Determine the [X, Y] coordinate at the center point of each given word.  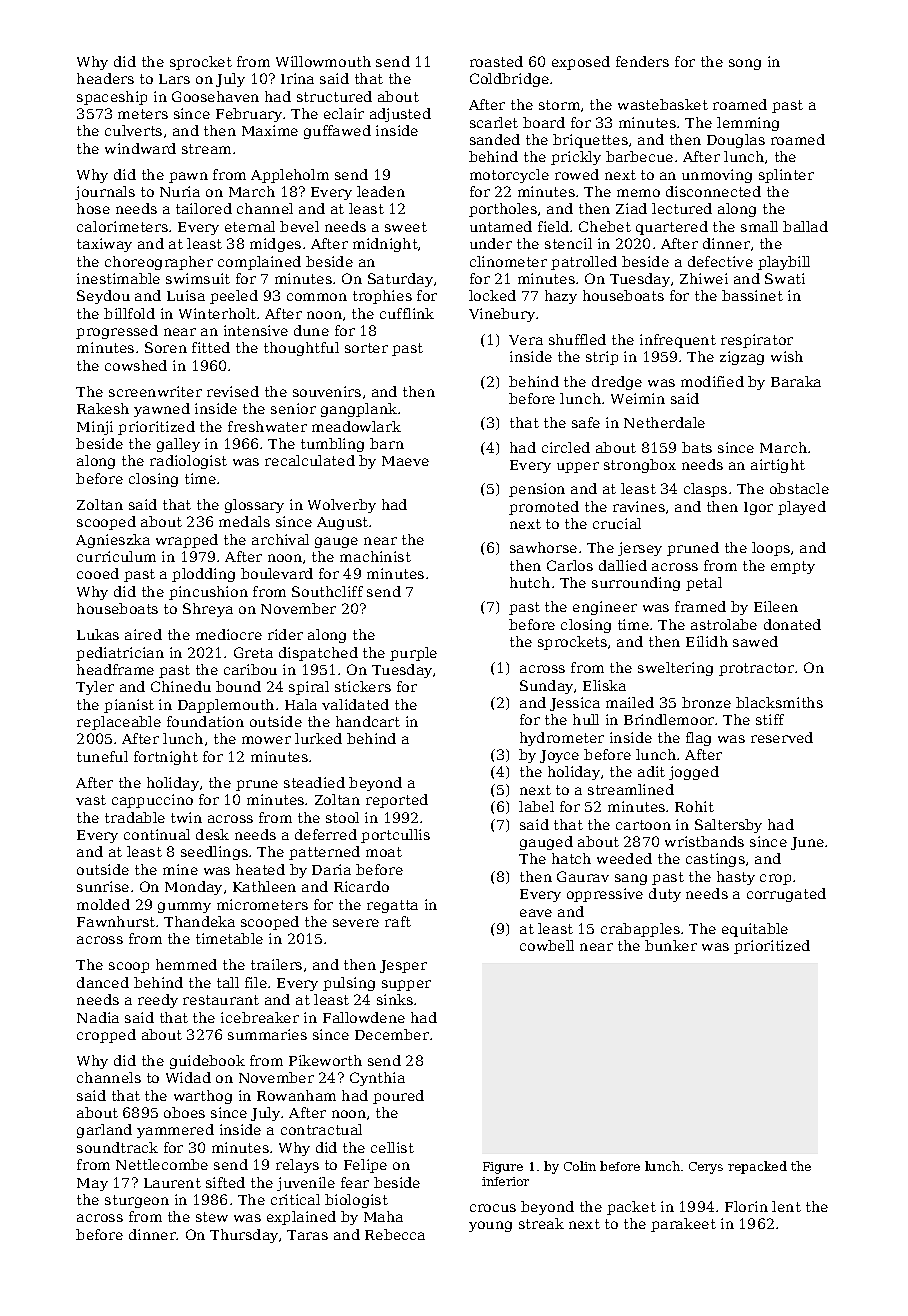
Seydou [103, 297]
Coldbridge [509, 80]
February [249, 115]
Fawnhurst [116, 921]
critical [295, 1199]
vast [91, 800]
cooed [98, 573]
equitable [755, 930]
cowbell [547, 945]
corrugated [786, 895]
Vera [526, 340]
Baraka [796, 381]
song [745, 64]
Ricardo [361, 886]
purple [413, 654]
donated [792, 624]
